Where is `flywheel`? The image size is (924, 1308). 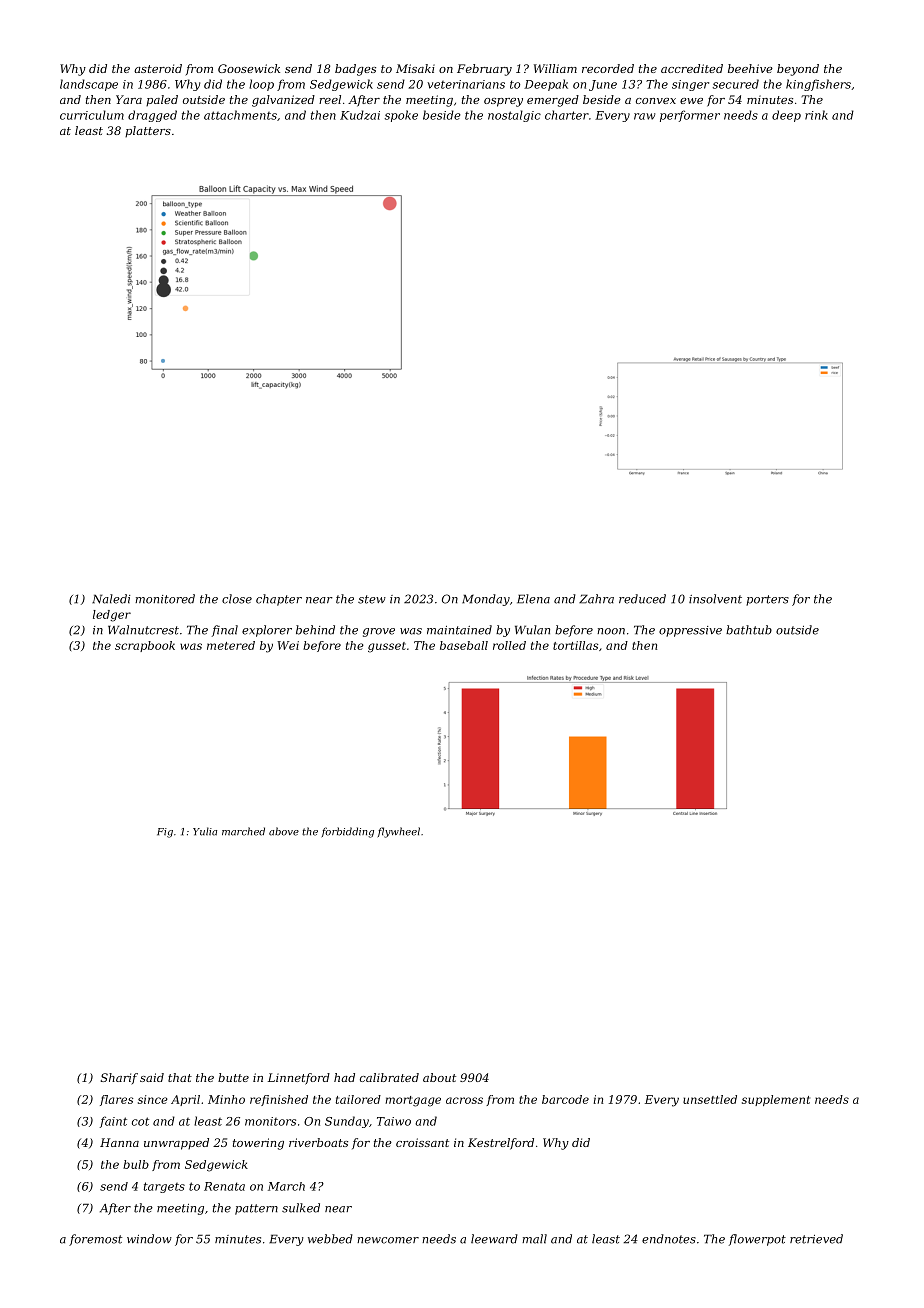
flywheel is located at coordinates (399, 832).
